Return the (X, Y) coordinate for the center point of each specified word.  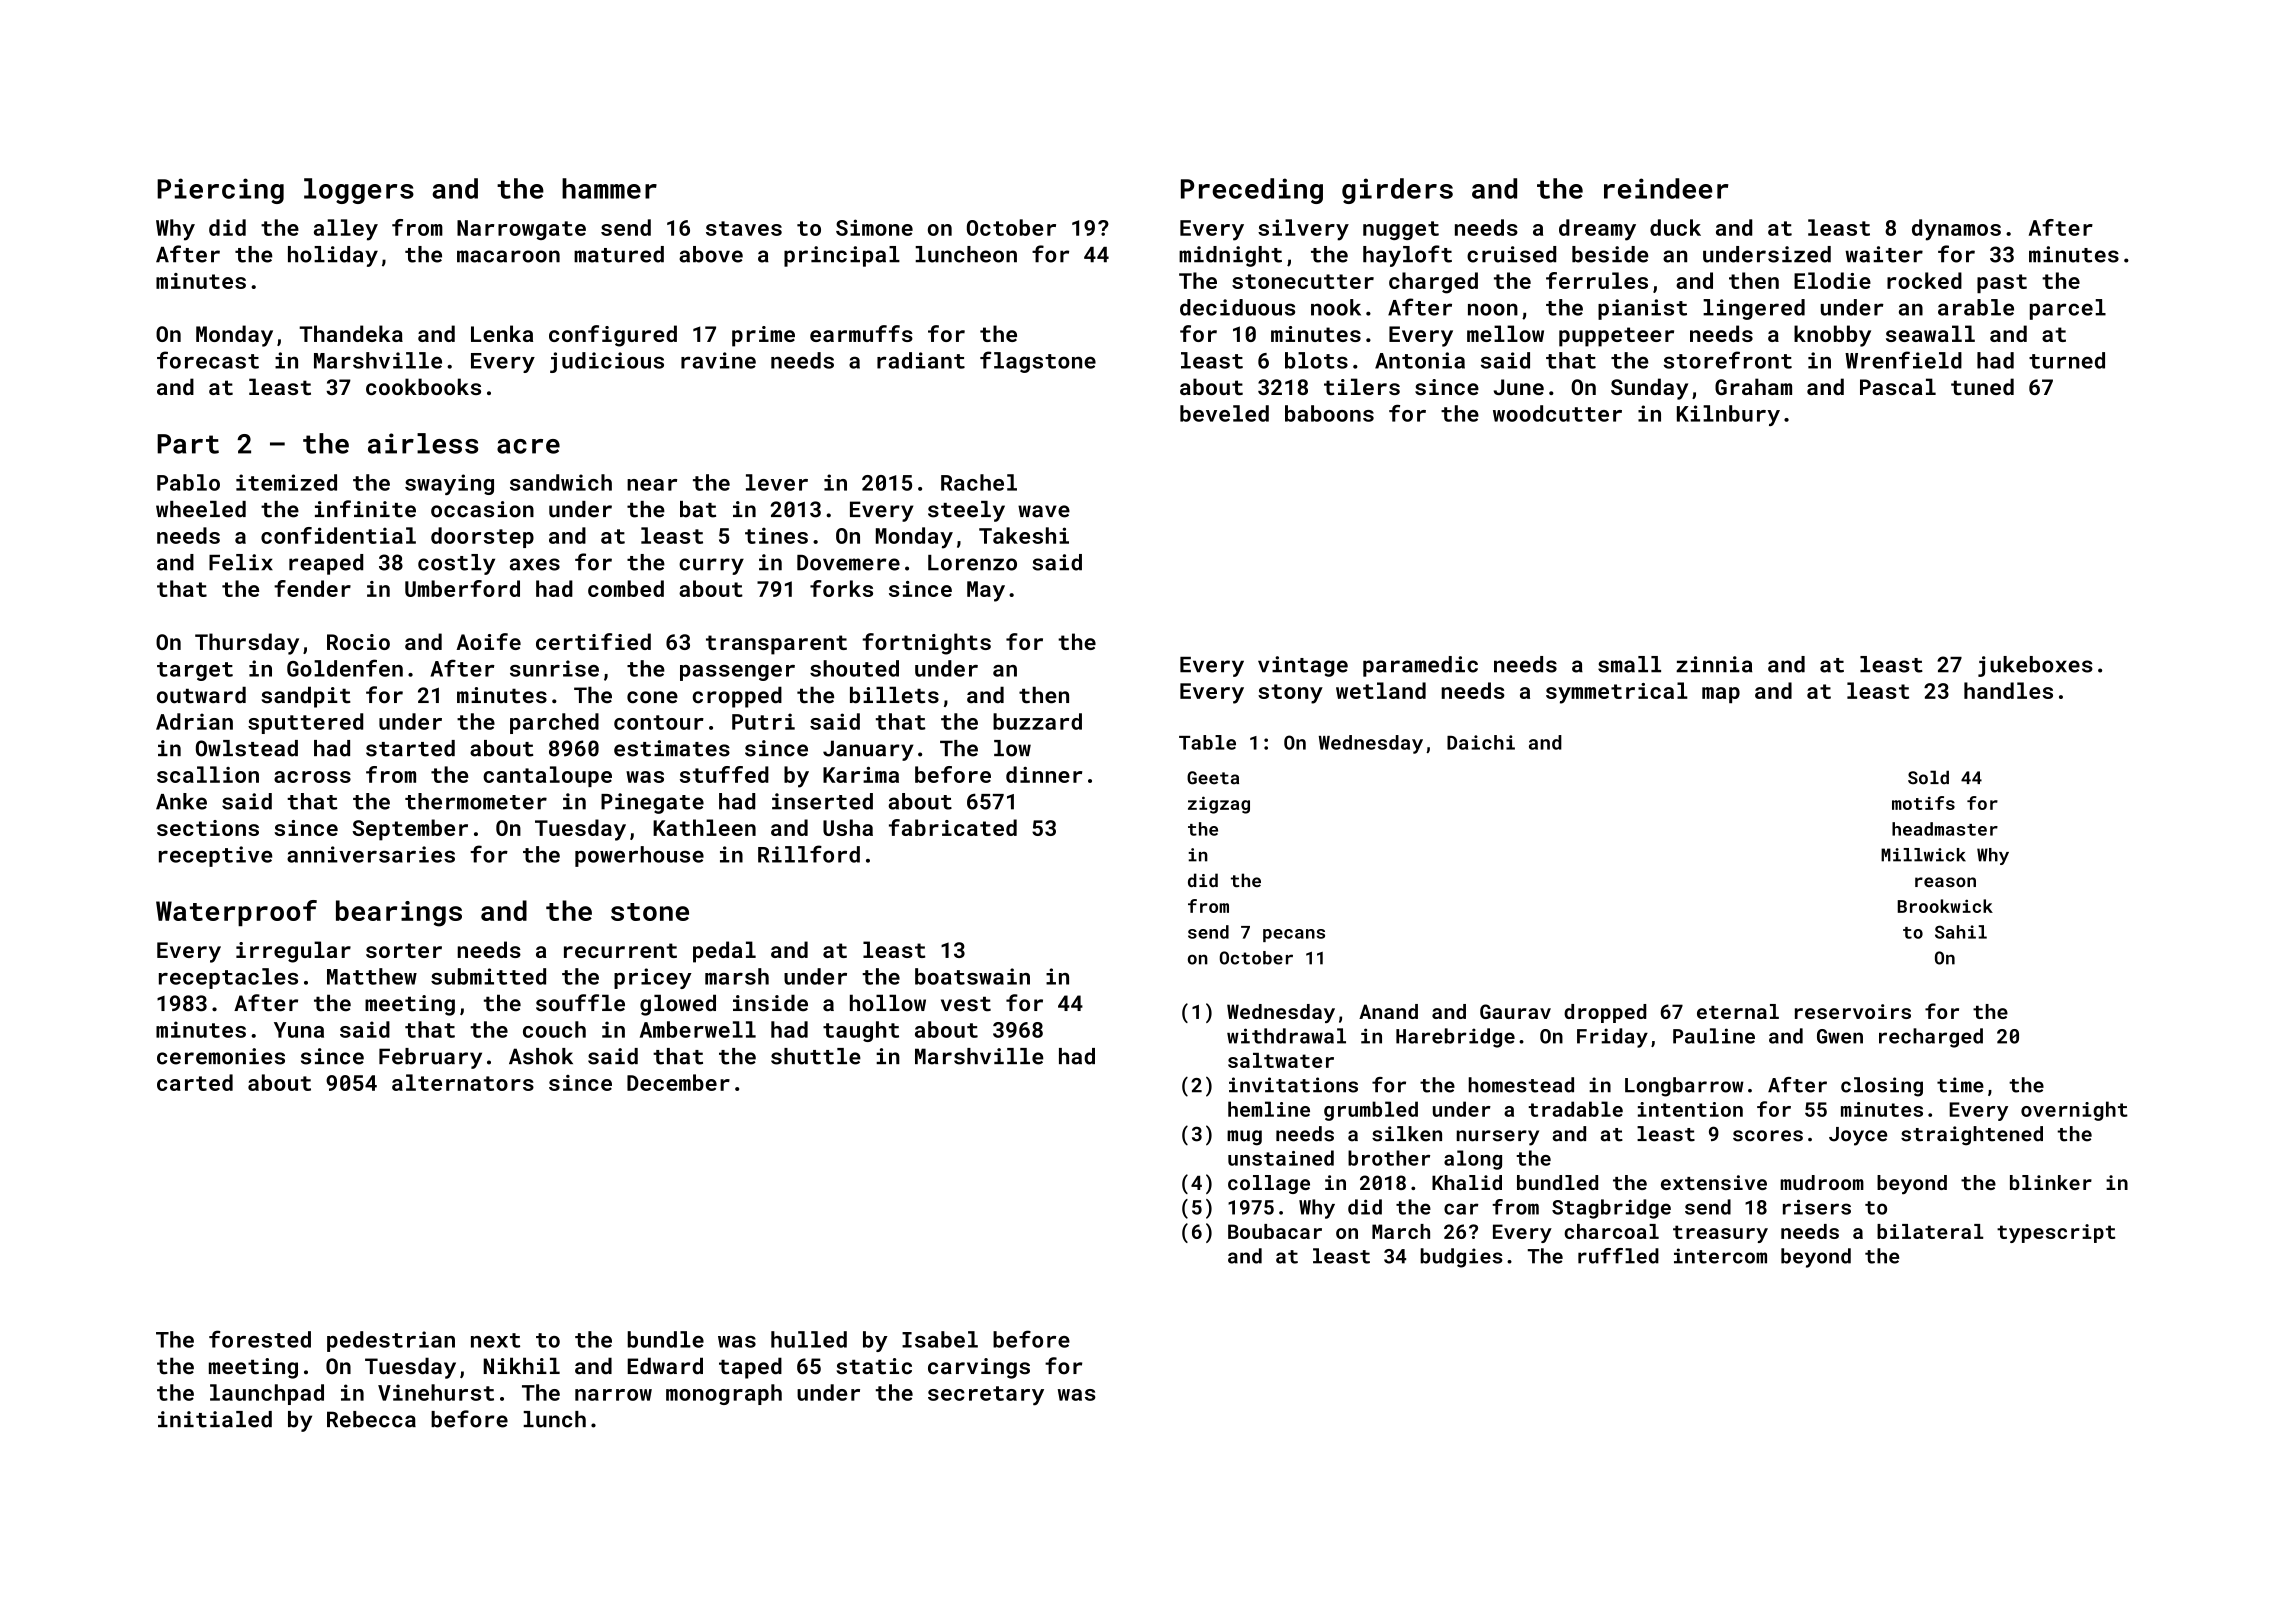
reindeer (1666, 188)
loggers (359, 191)
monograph (724, 1394)
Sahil (1961, 932)
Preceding (1252, 191)
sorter (404, 950)
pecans (1294, 935)
